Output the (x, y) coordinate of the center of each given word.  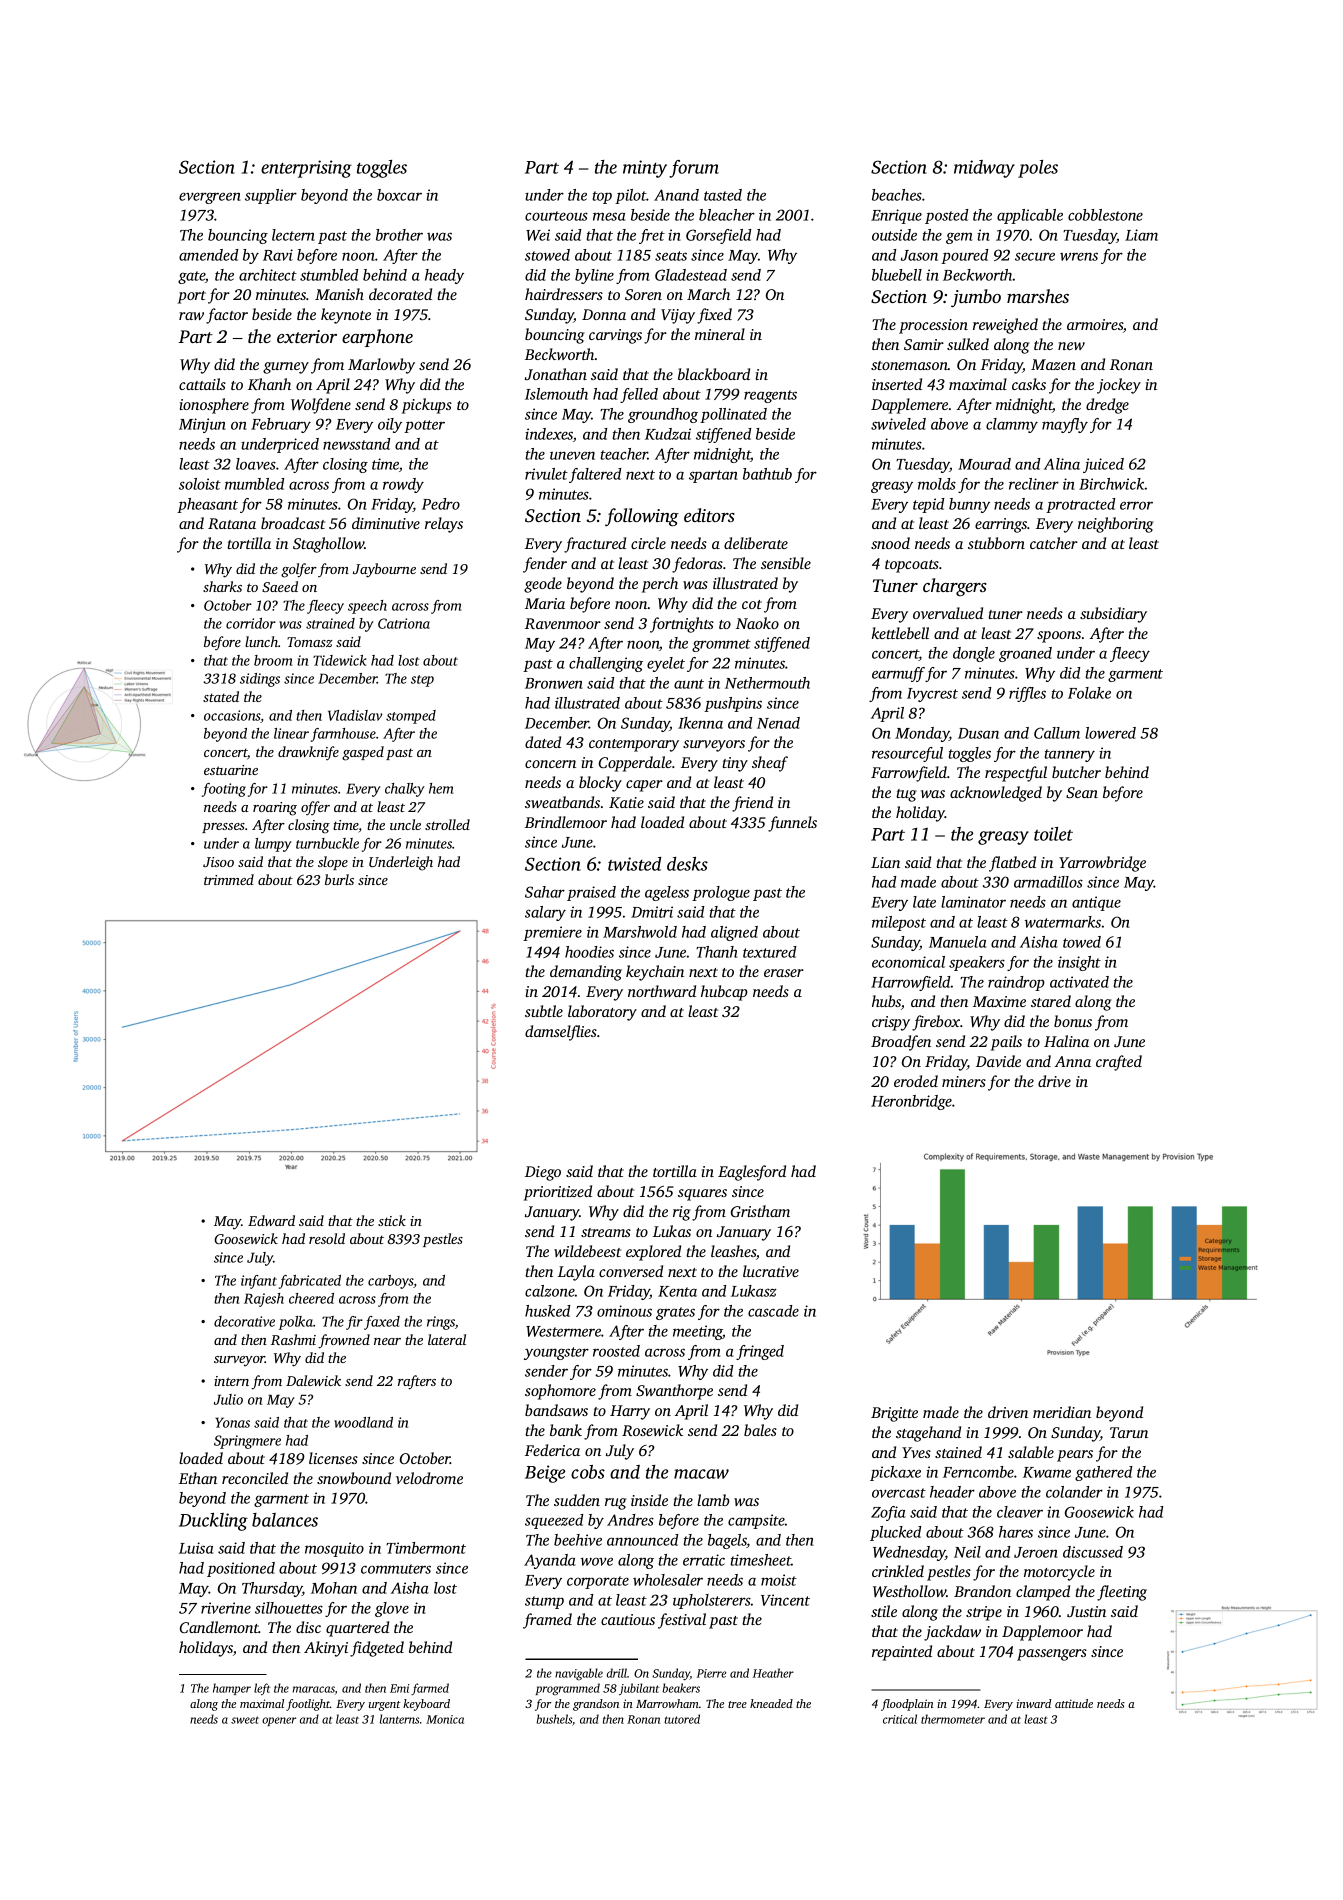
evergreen (210, 198)
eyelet (666, 664)
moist (779, 1580)
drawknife (308, 753)
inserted (897, 384)
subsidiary (1113, 615)
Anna (1073, 1061)
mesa (609, 216)
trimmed (229, 879)
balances (285, 1520)
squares (702, 1195)
